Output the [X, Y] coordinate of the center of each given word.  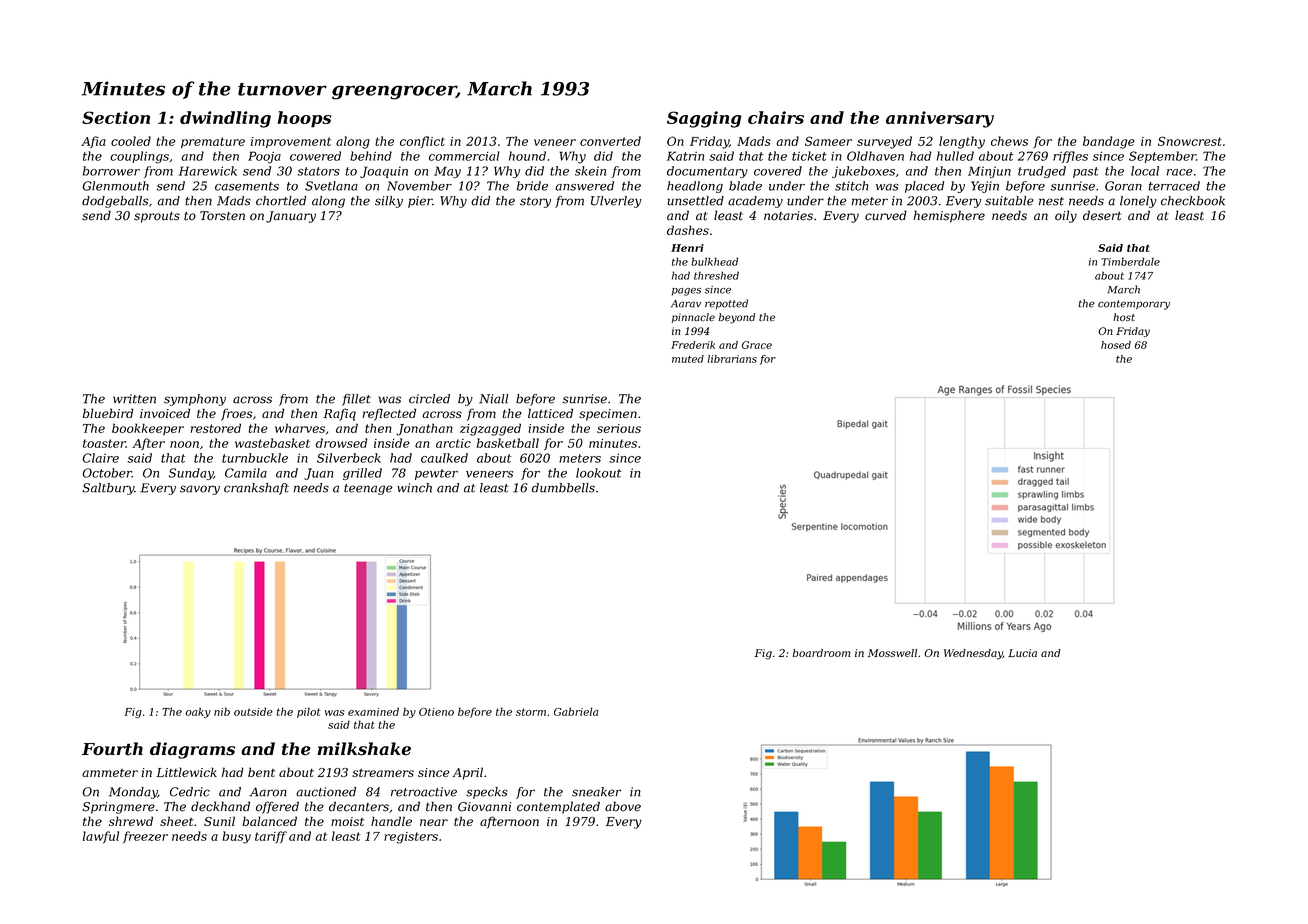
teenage [368, 489]
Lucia [1022, 653]
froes [236, 414]
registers [411, 838]
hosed [1116, 345]
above [623, 806]
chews [1009, 141]
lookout [598, 473]
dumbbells [563, 488]
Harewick [208, 171]
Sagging [704, 119]
